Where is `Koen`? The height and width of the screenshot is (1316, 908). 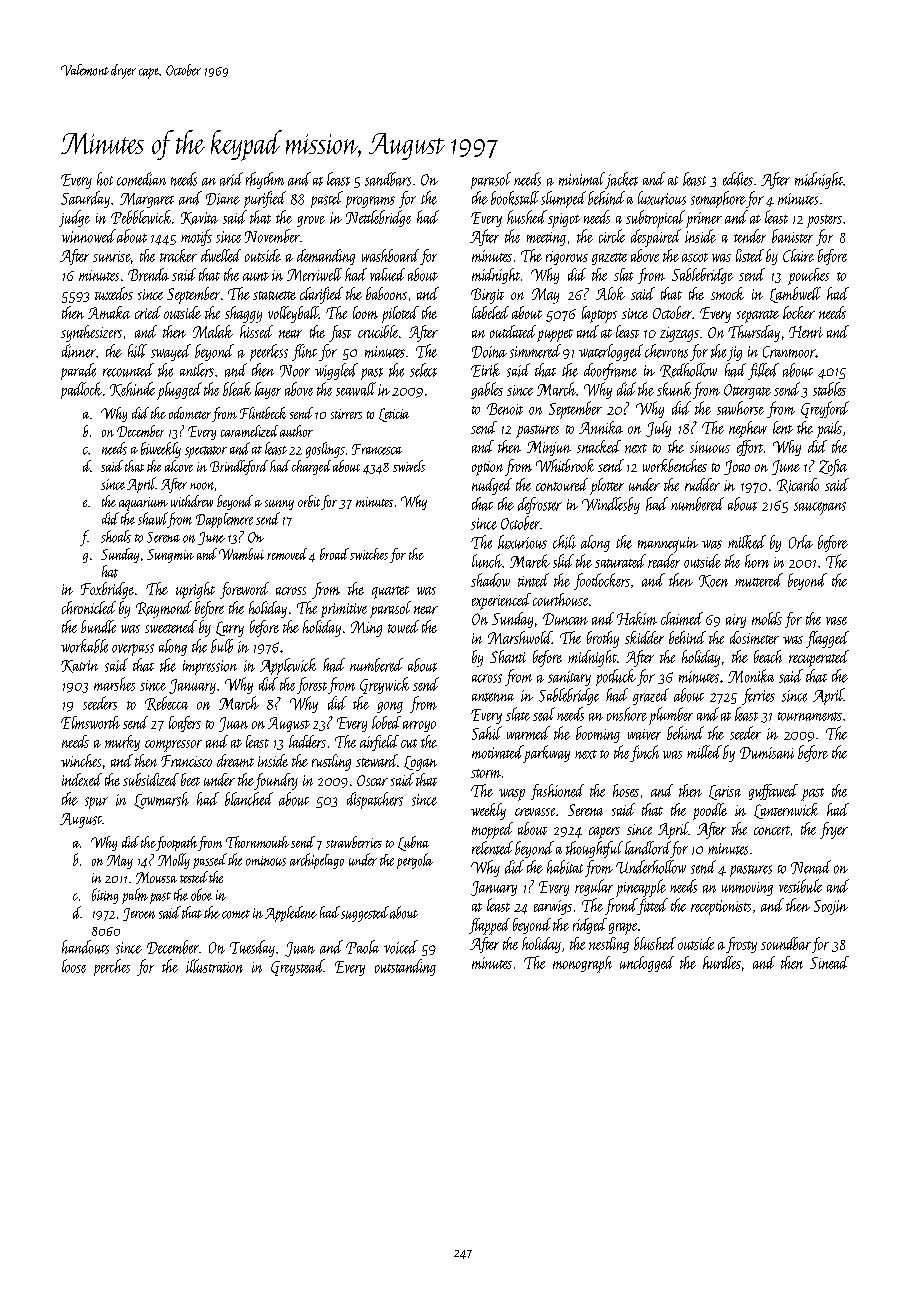 Koen is located at coordinates (713, 581).
